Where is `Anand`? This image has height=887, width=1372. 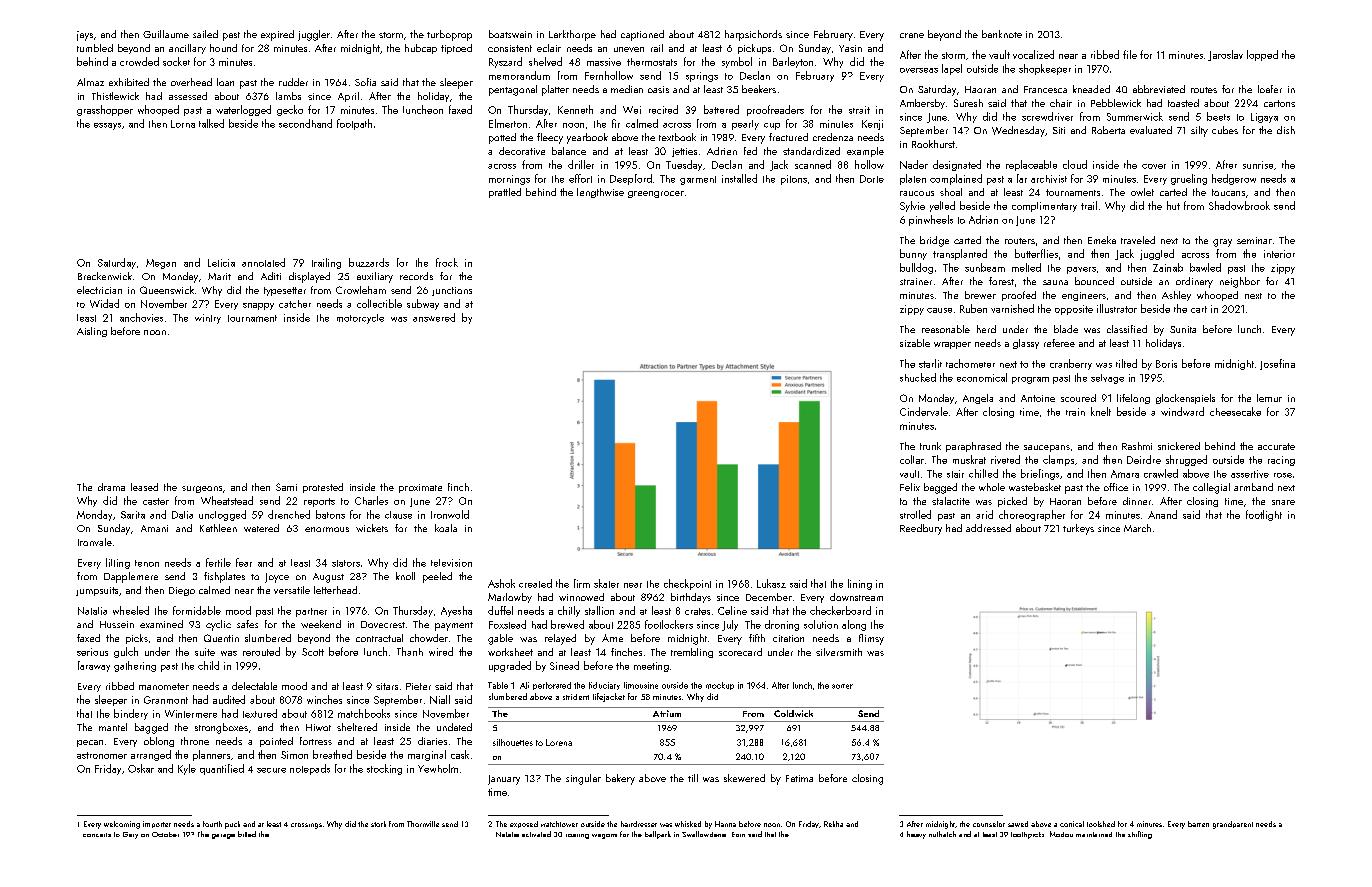 Anand is located at coordinates (1162, 514).
